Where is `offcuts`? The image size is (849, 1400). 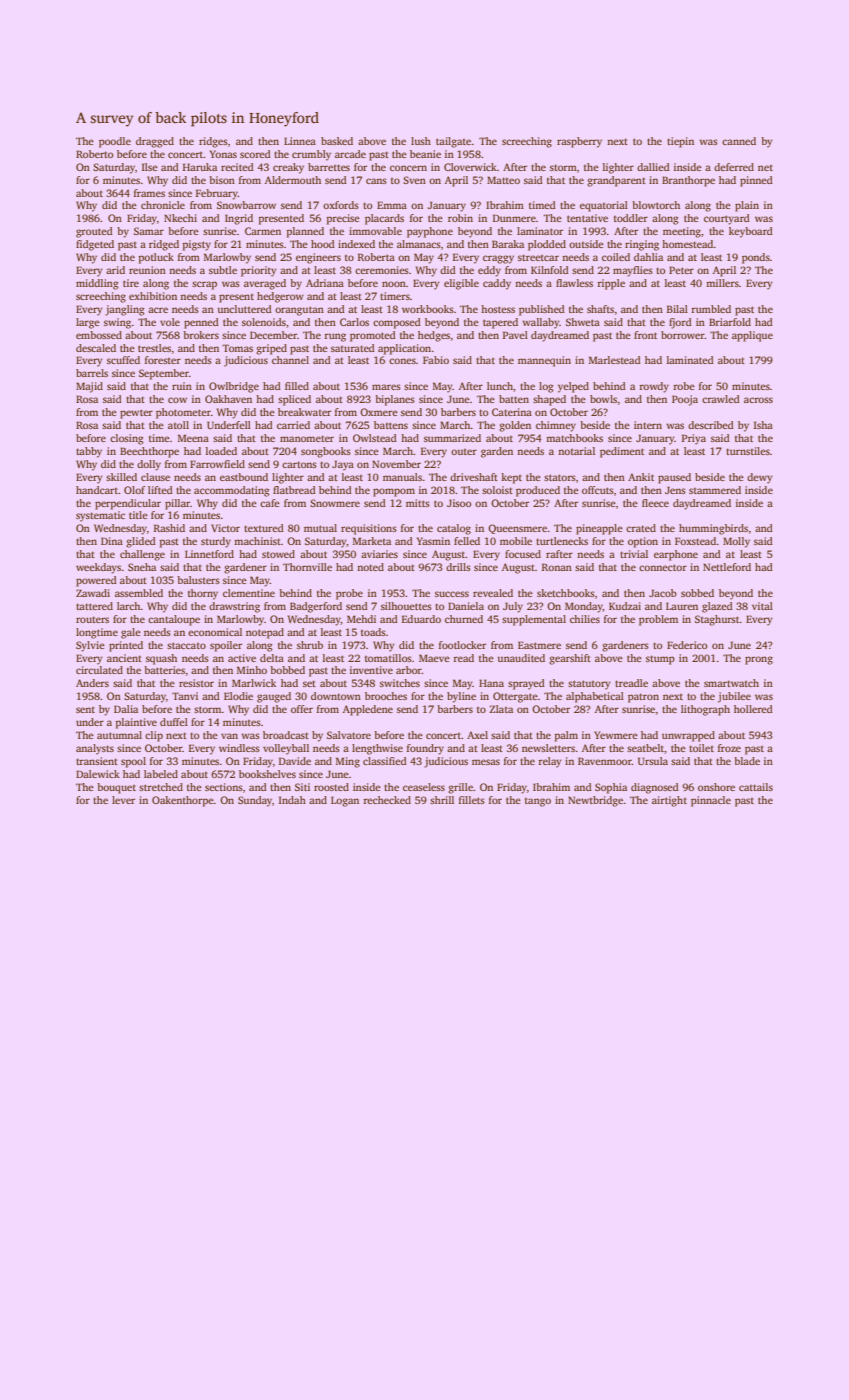
offcuts is located at coordinates (598, 490).
